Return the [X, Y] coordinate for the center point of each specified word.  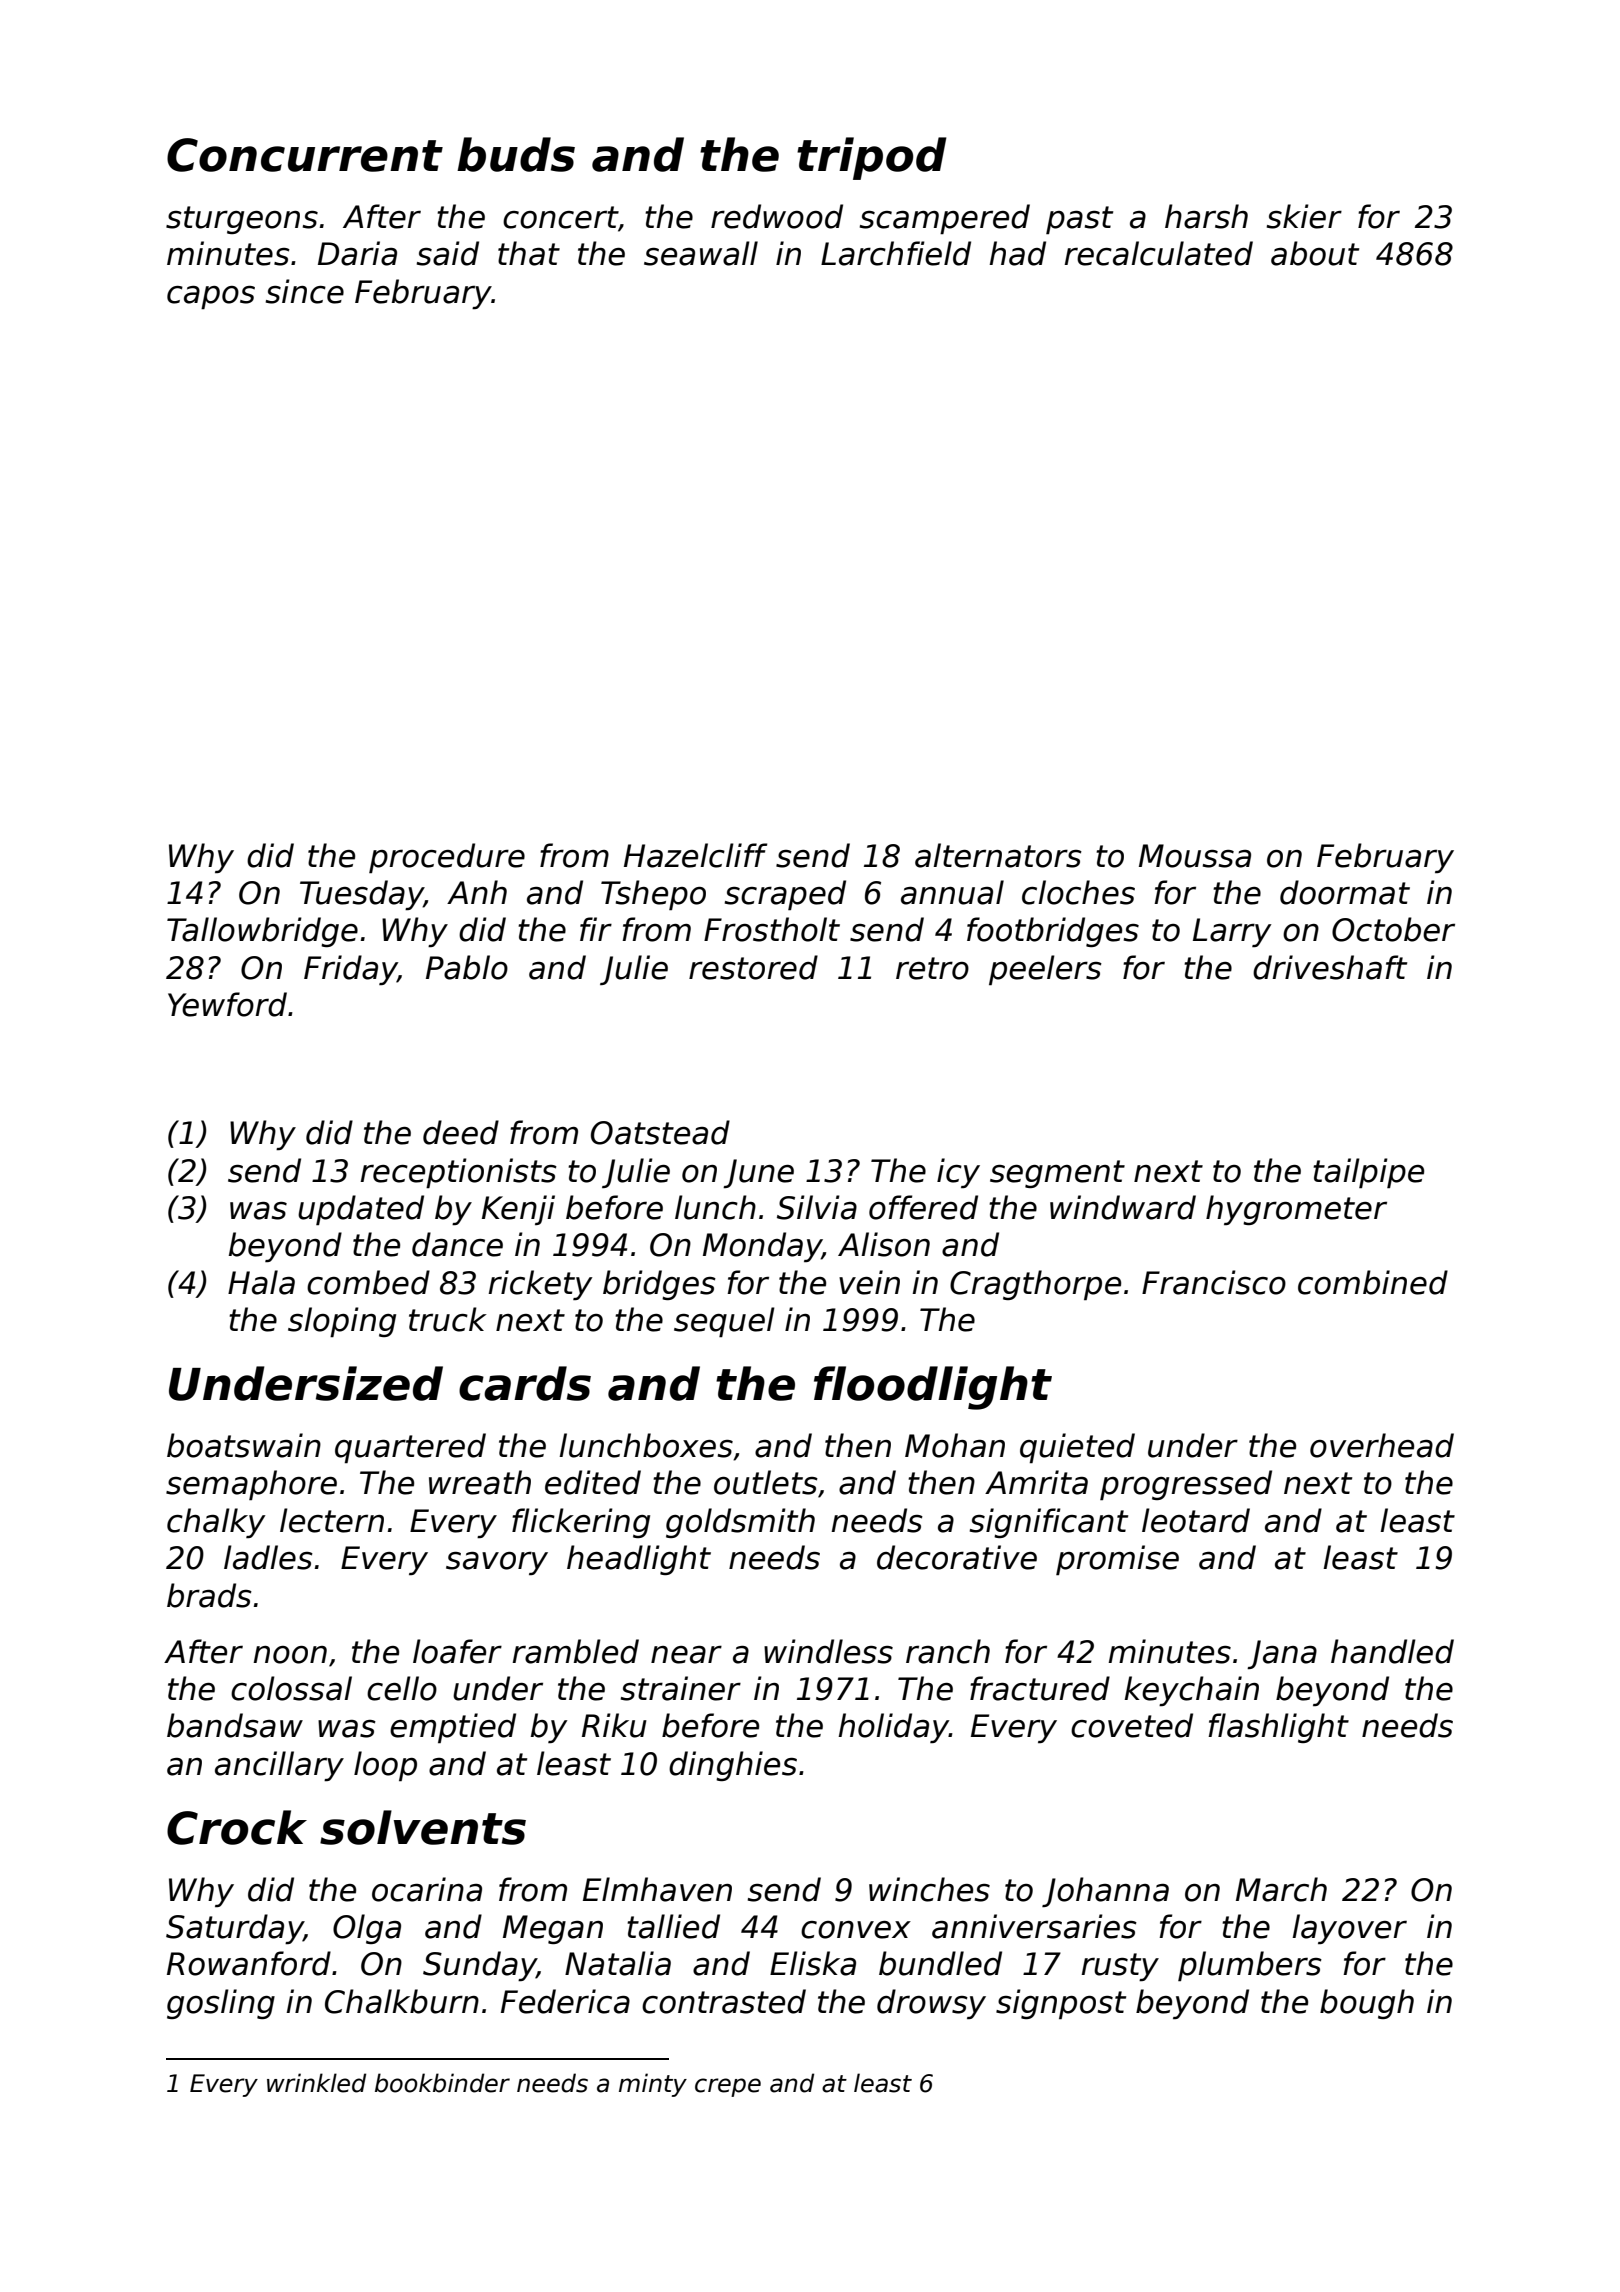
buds [516, 154]
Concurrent [305, 155]
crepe [728, 2087]
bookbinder [442, 2083]
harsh [1206, 216]
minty [653, 2085]
